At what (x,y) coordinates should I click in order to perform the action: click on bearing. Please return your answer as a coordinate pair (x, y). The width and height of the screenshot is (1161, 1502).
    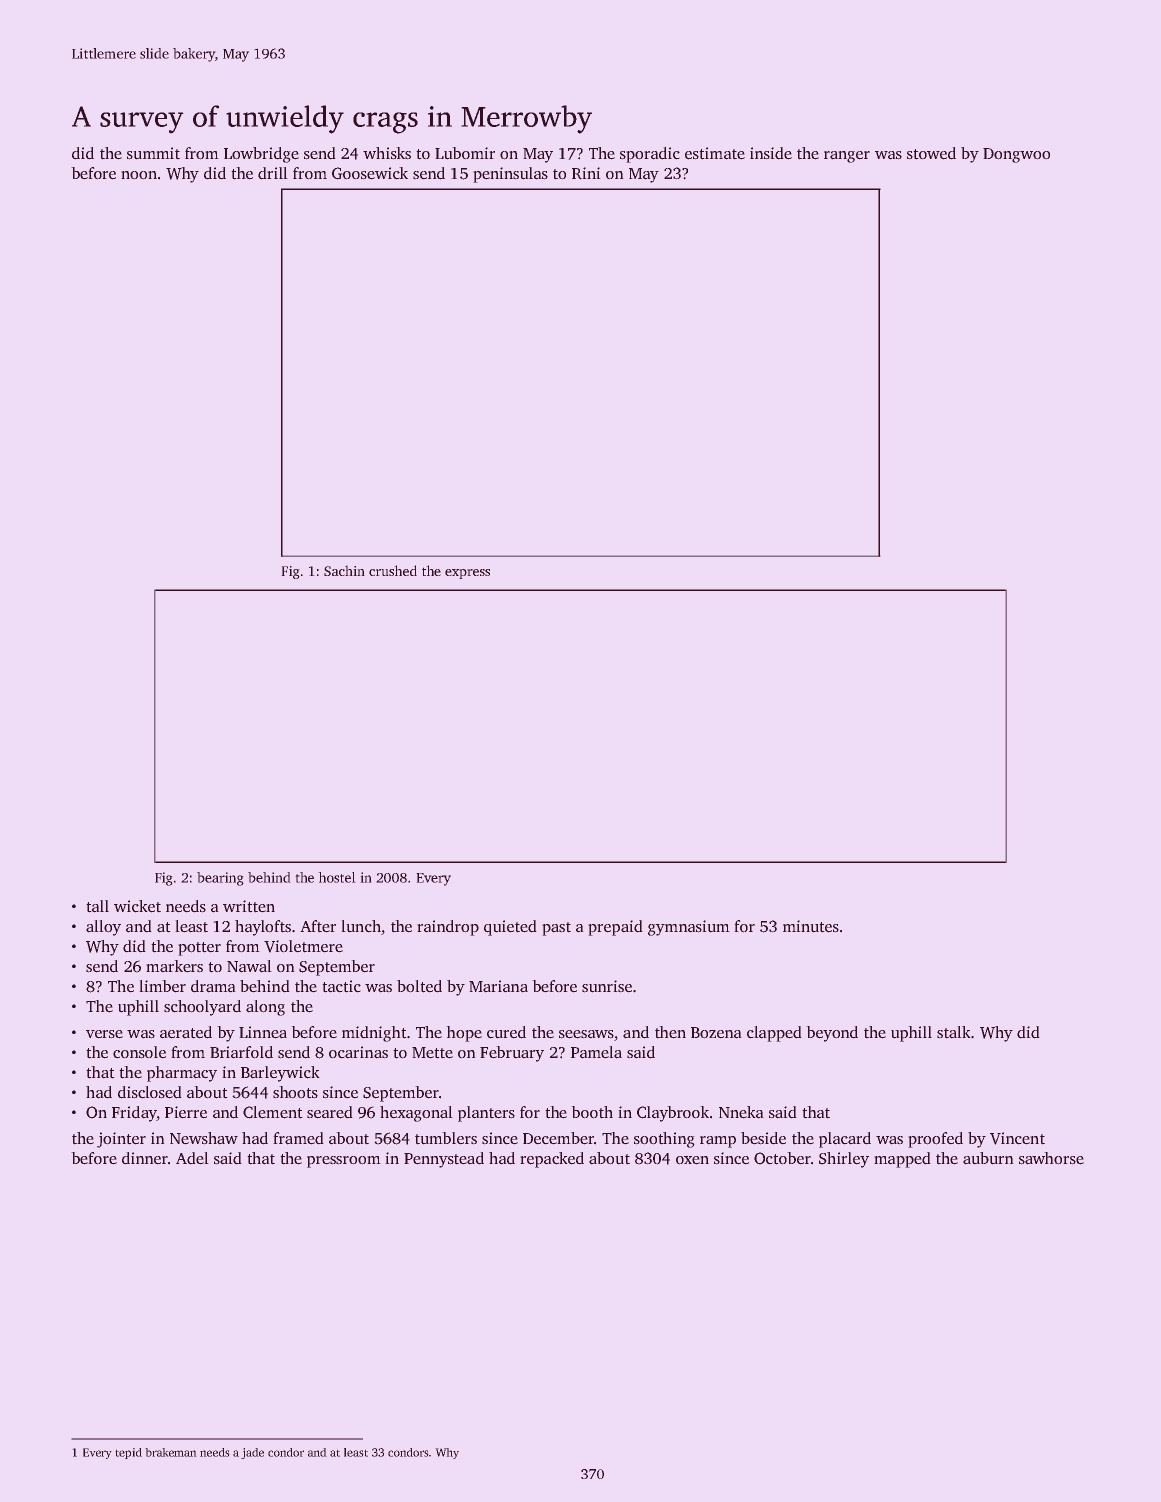
    Looking at the image, I should click on (220, 879).
